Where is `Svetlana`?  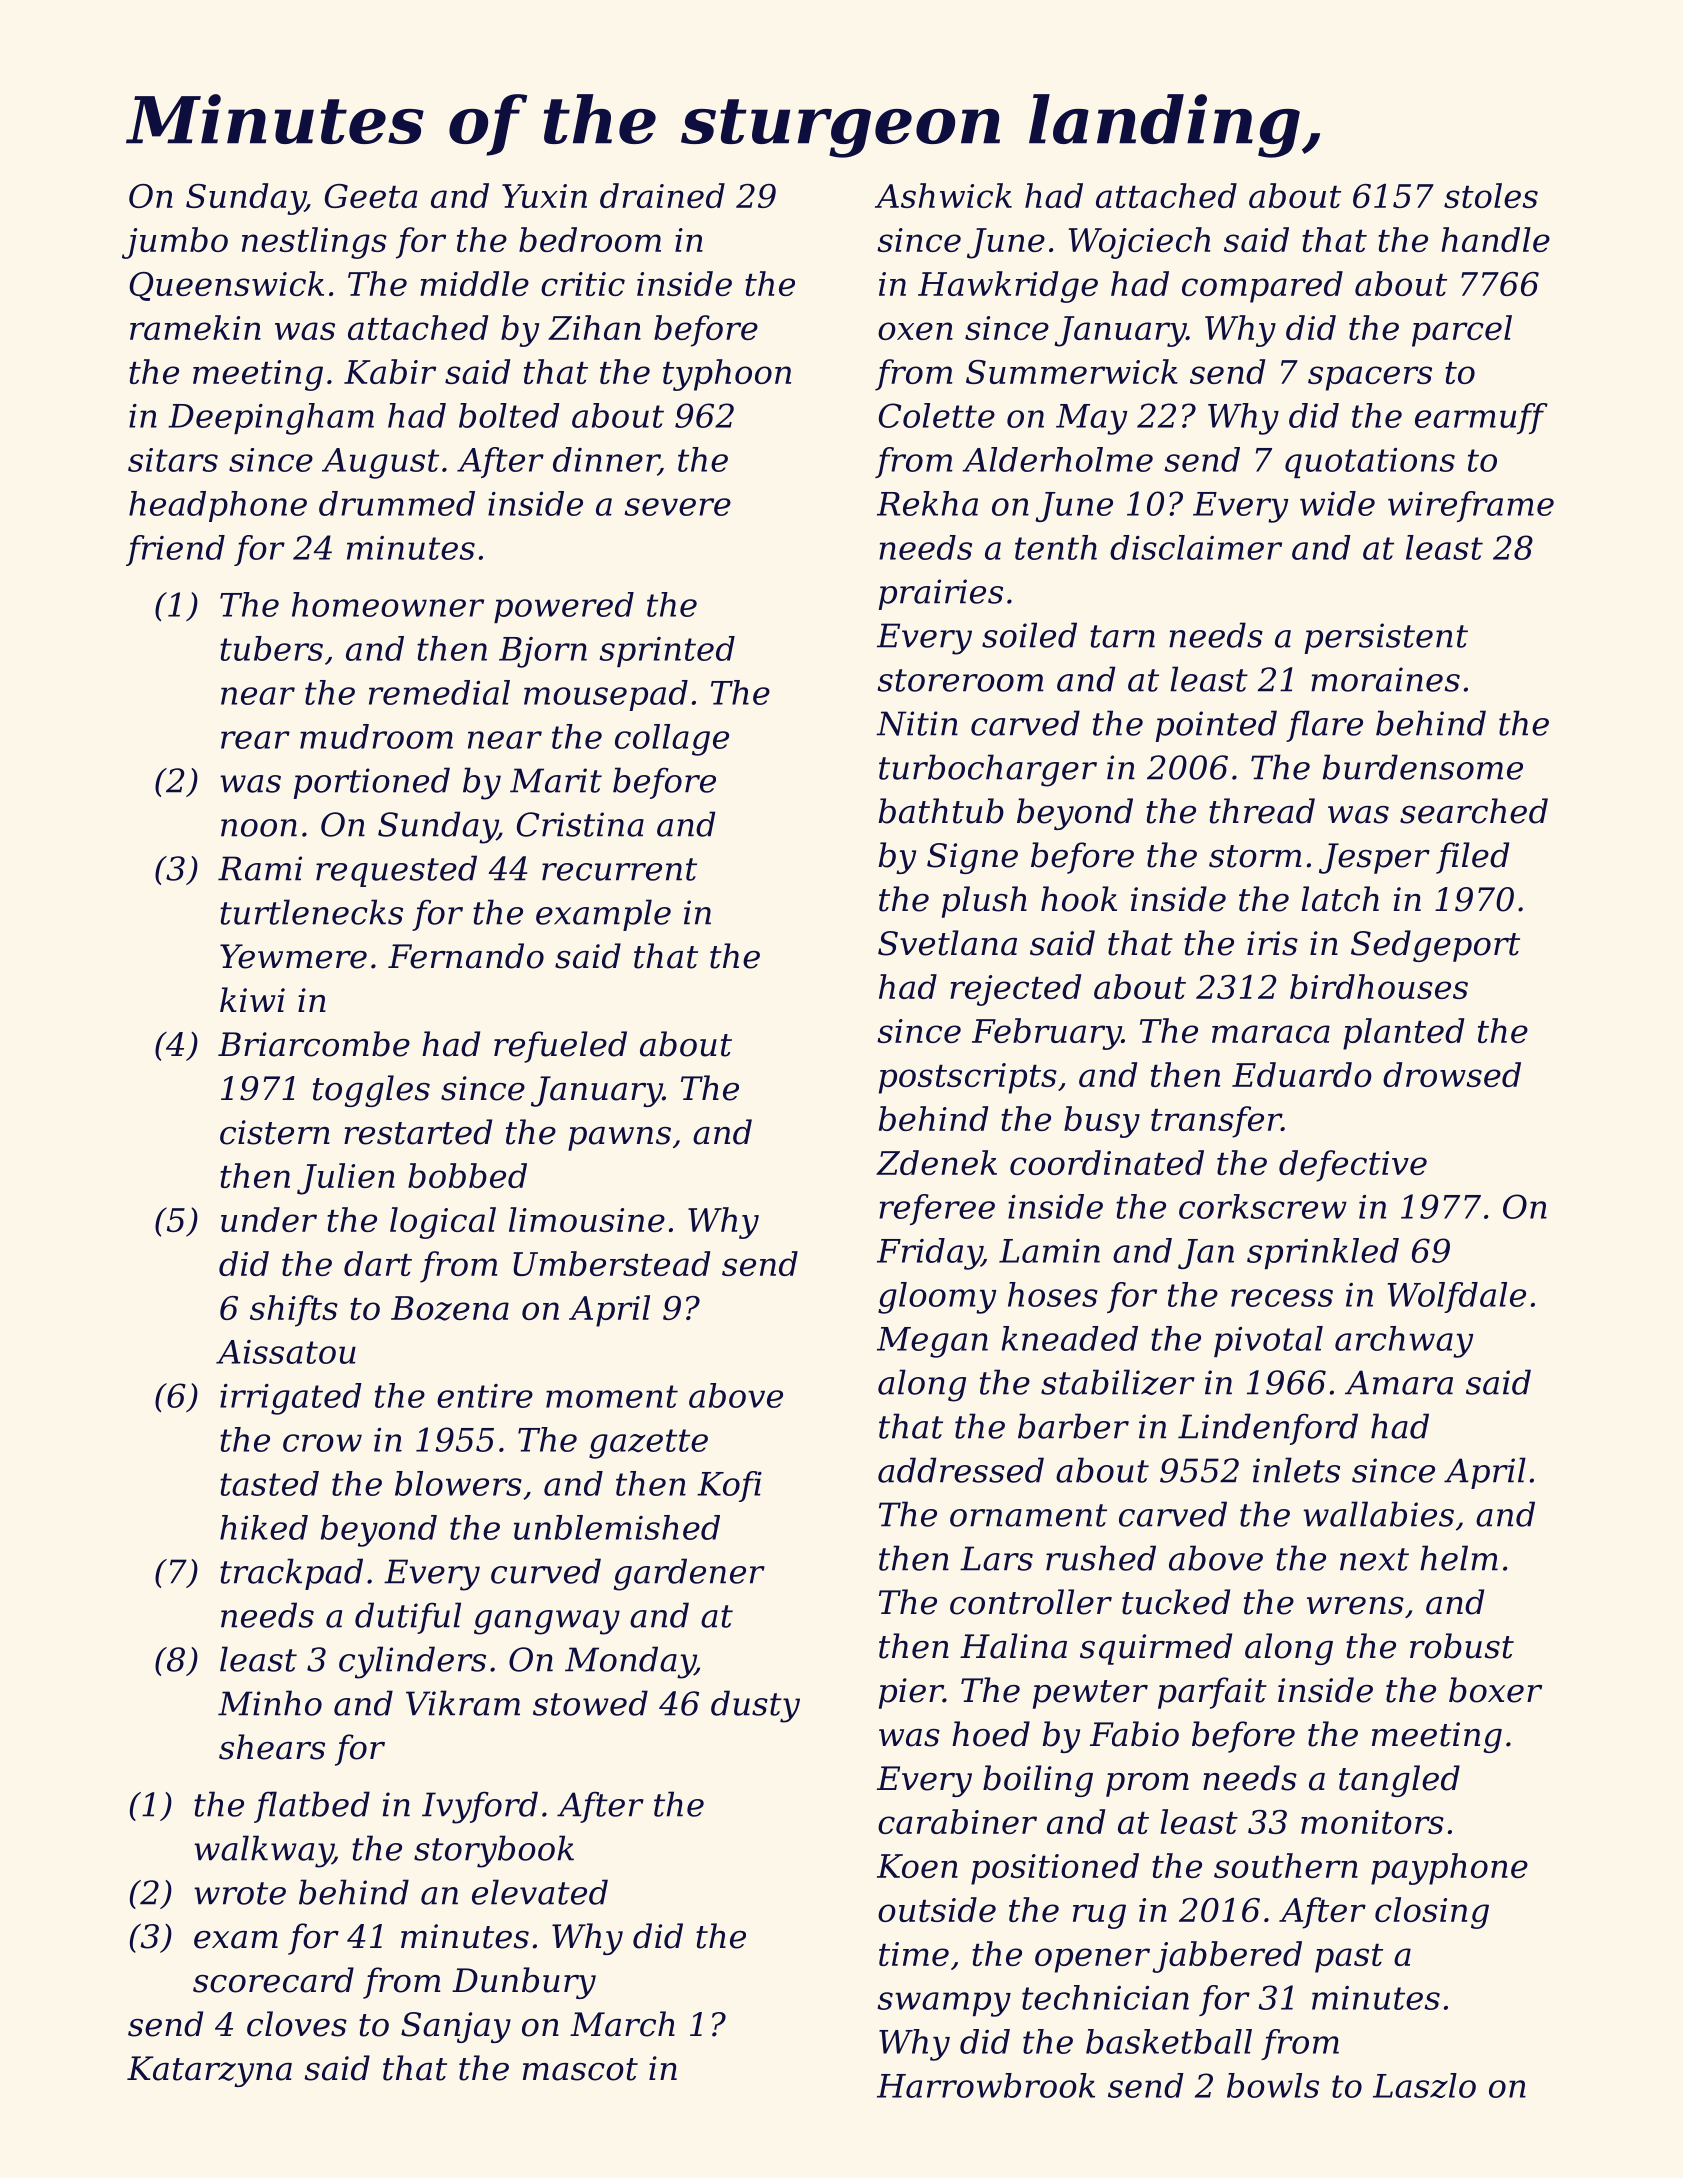 Svetlana is located at coordinates (947, 943).
